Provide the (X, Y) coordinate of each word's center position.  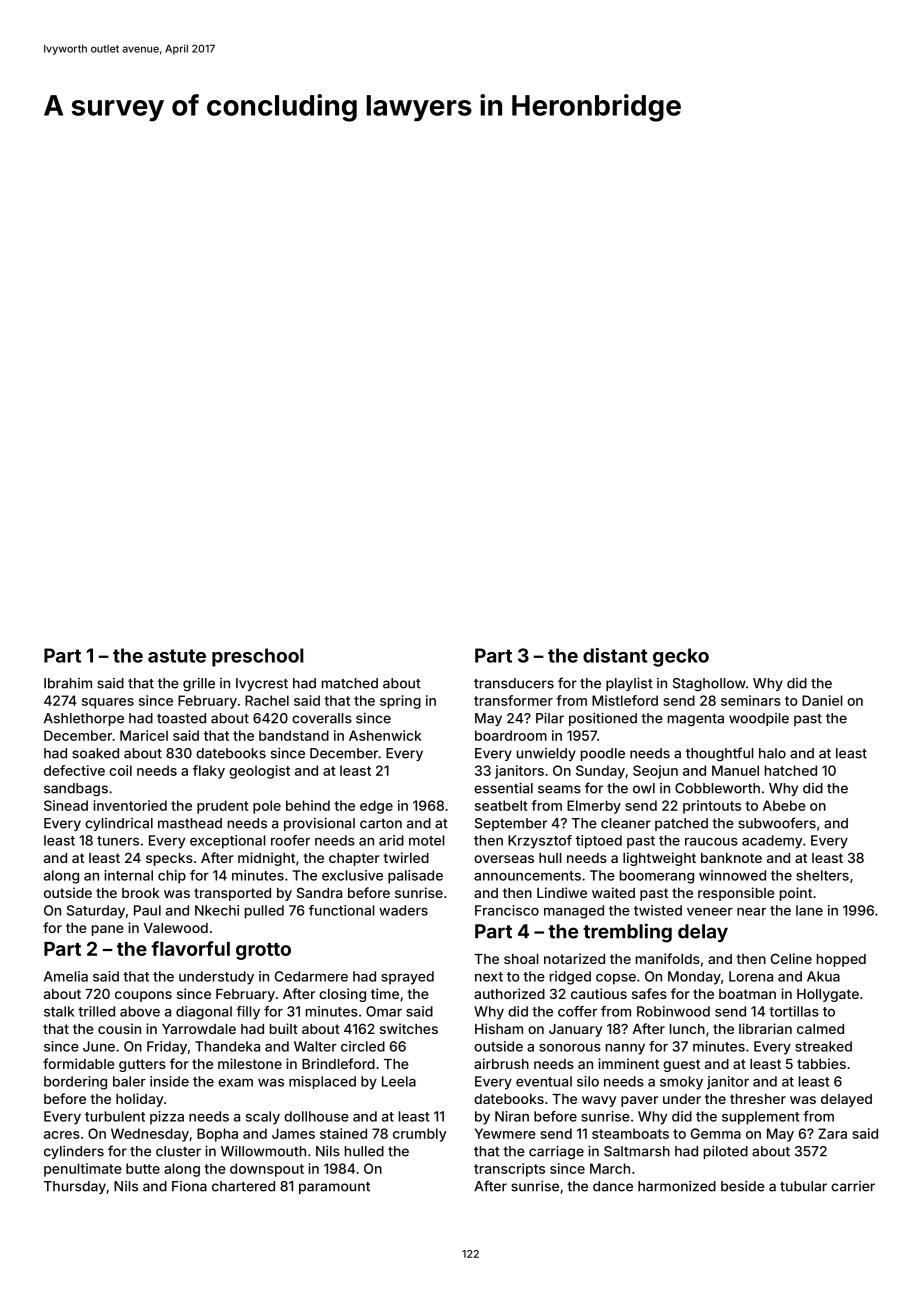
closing (342, 995)
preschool (258, 657)
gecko (681, 657)
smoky (681, 1083)
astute (177, 656)
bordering (75, 1083)
